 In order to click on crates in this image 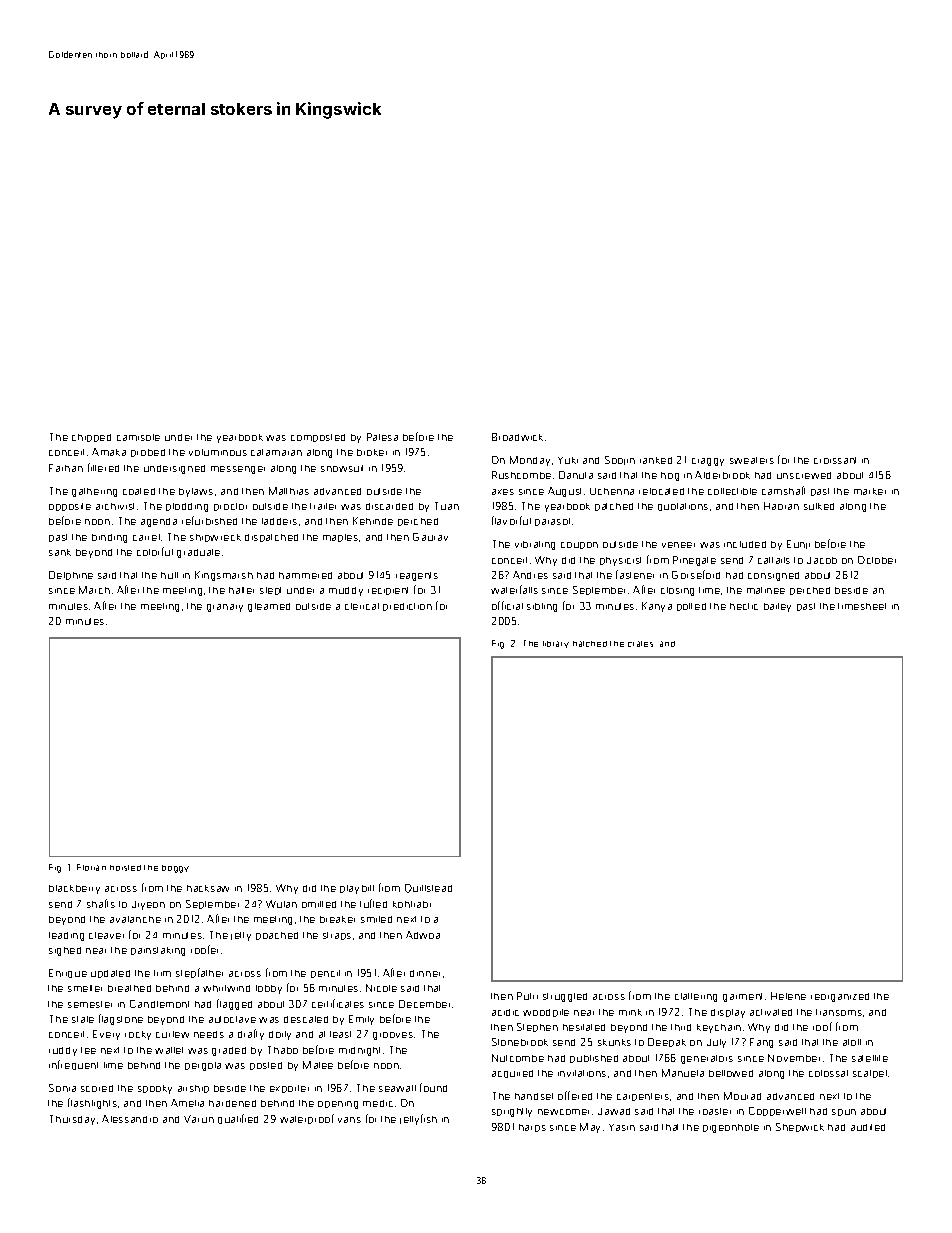, I will do `click(640, 644)`.
